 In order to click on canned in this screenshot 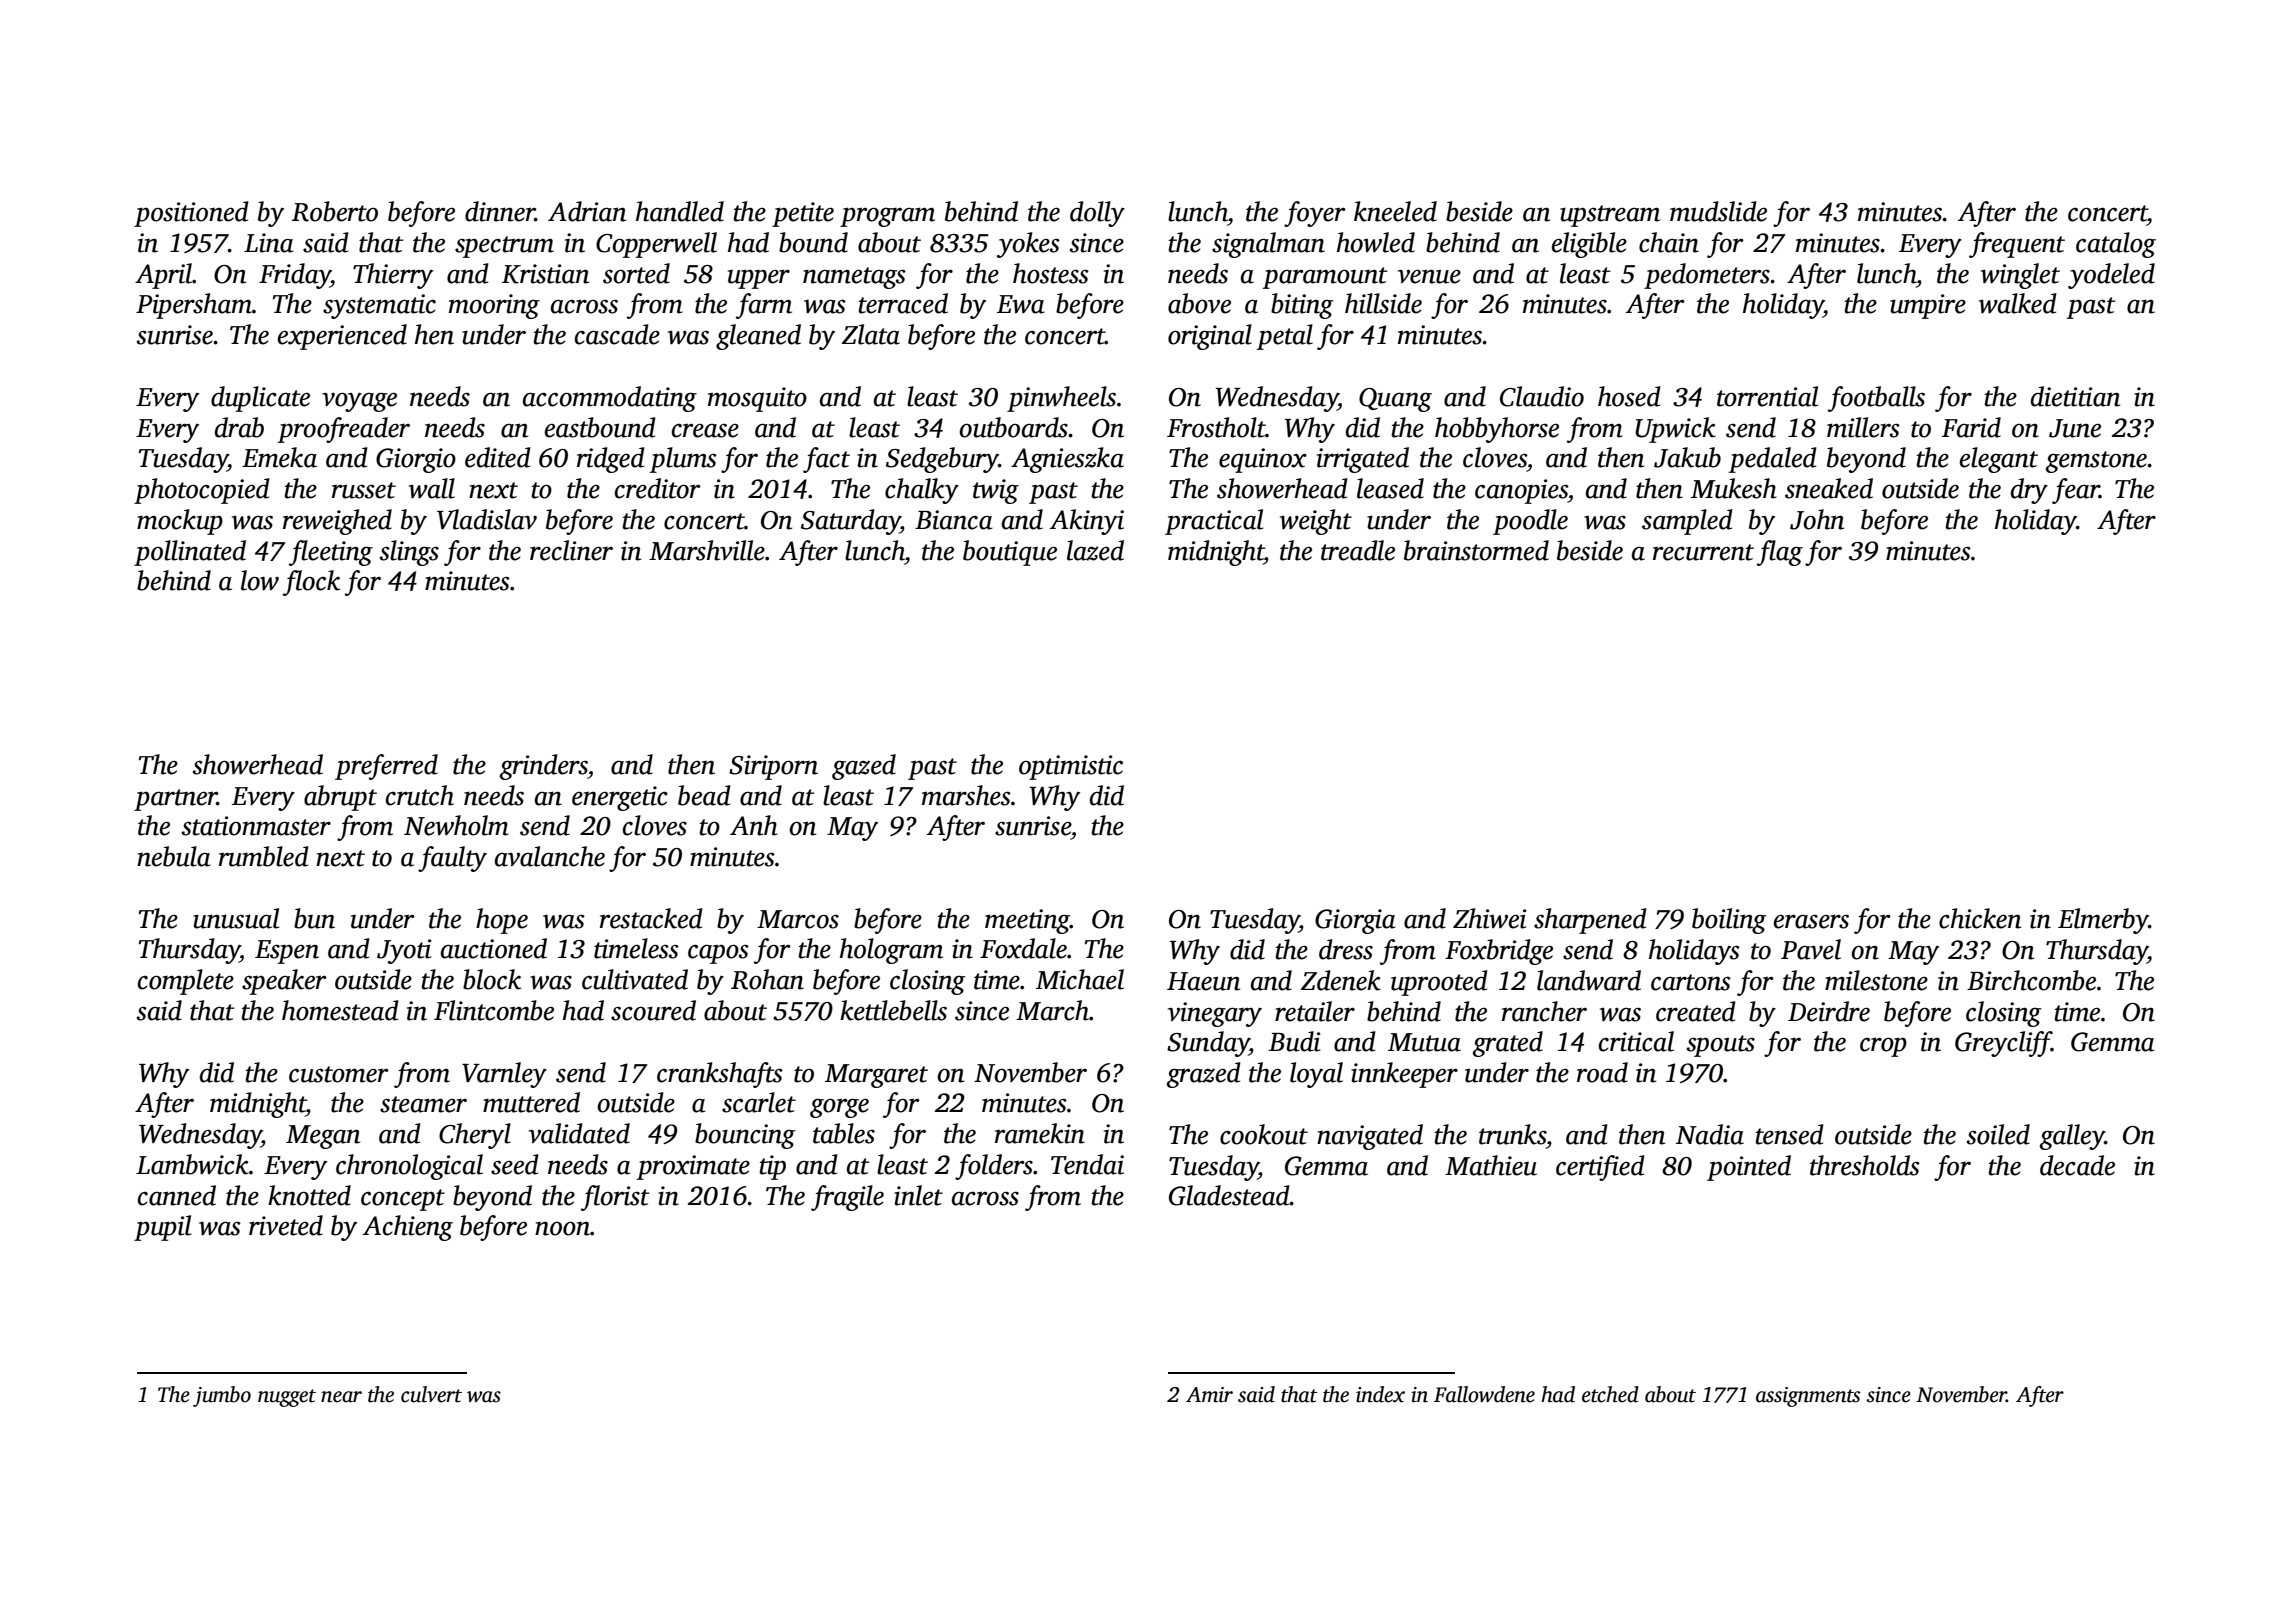, I will do `click(177, 1195)`.
